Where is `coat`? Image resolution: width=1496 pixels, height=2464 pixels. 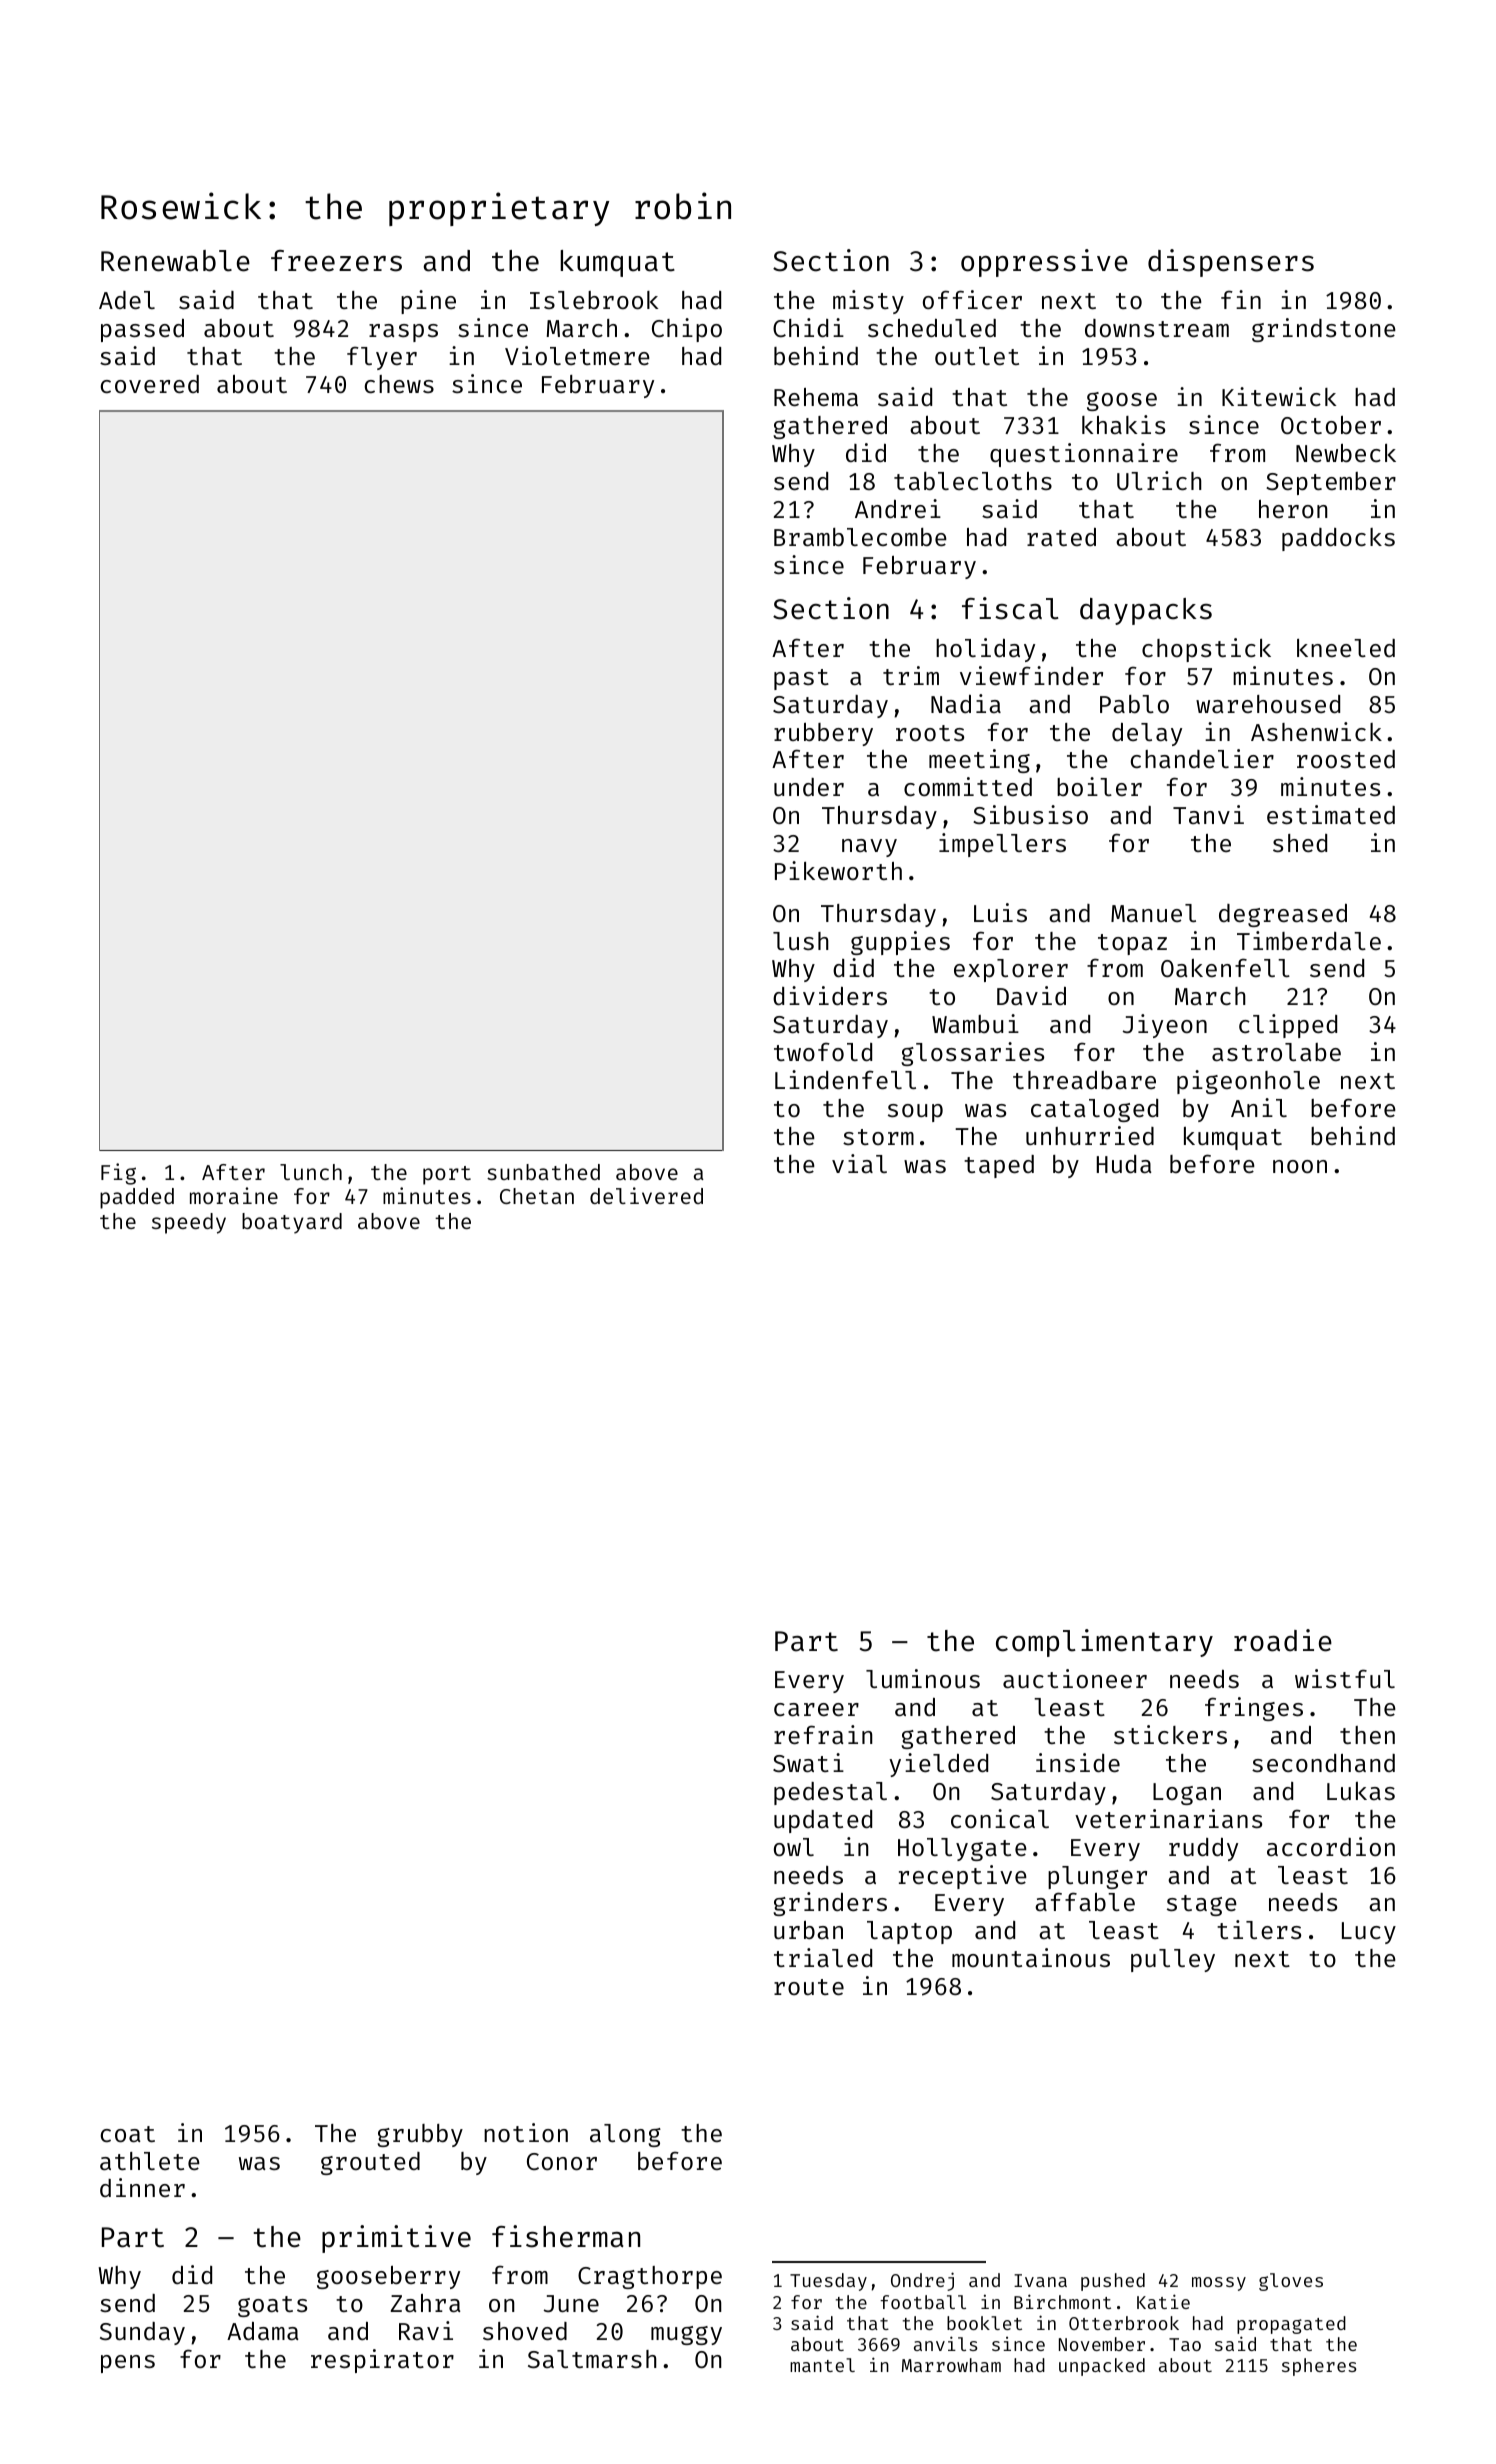 coat is located at coordinates (128, 2134).
